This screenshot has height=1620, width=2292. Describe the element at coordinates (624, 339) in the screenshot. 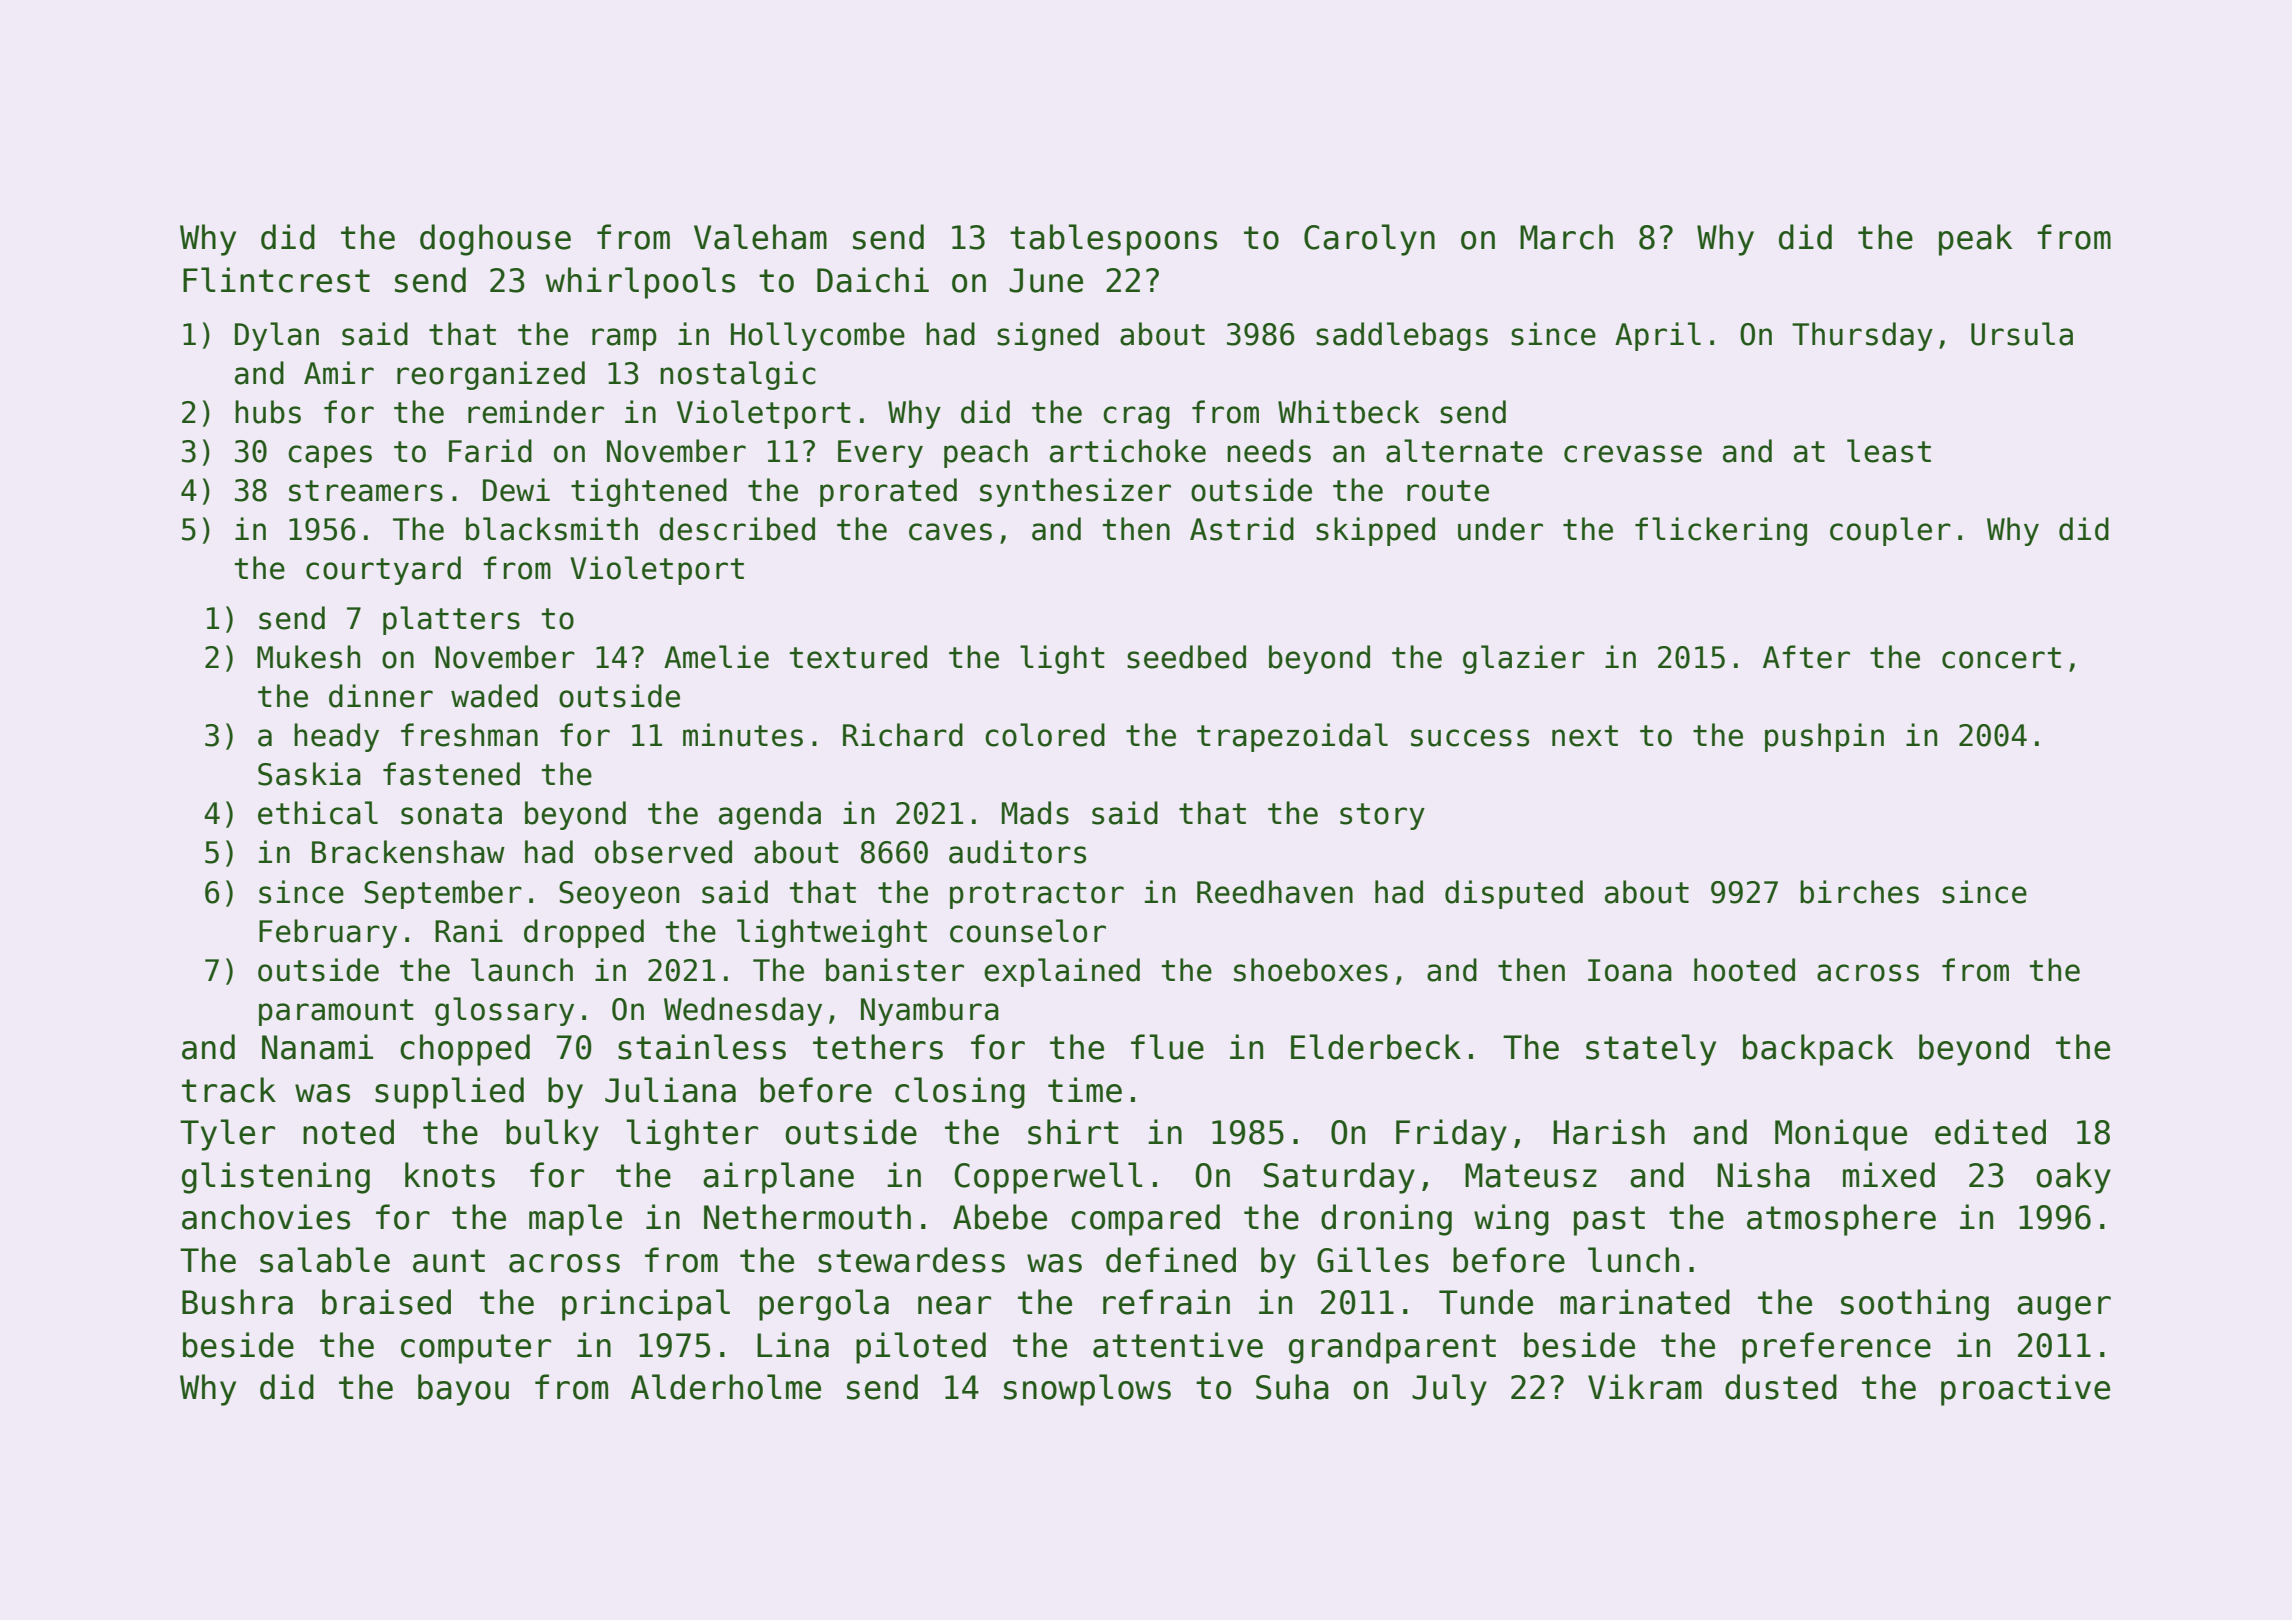

I see `ramp` at that location.
